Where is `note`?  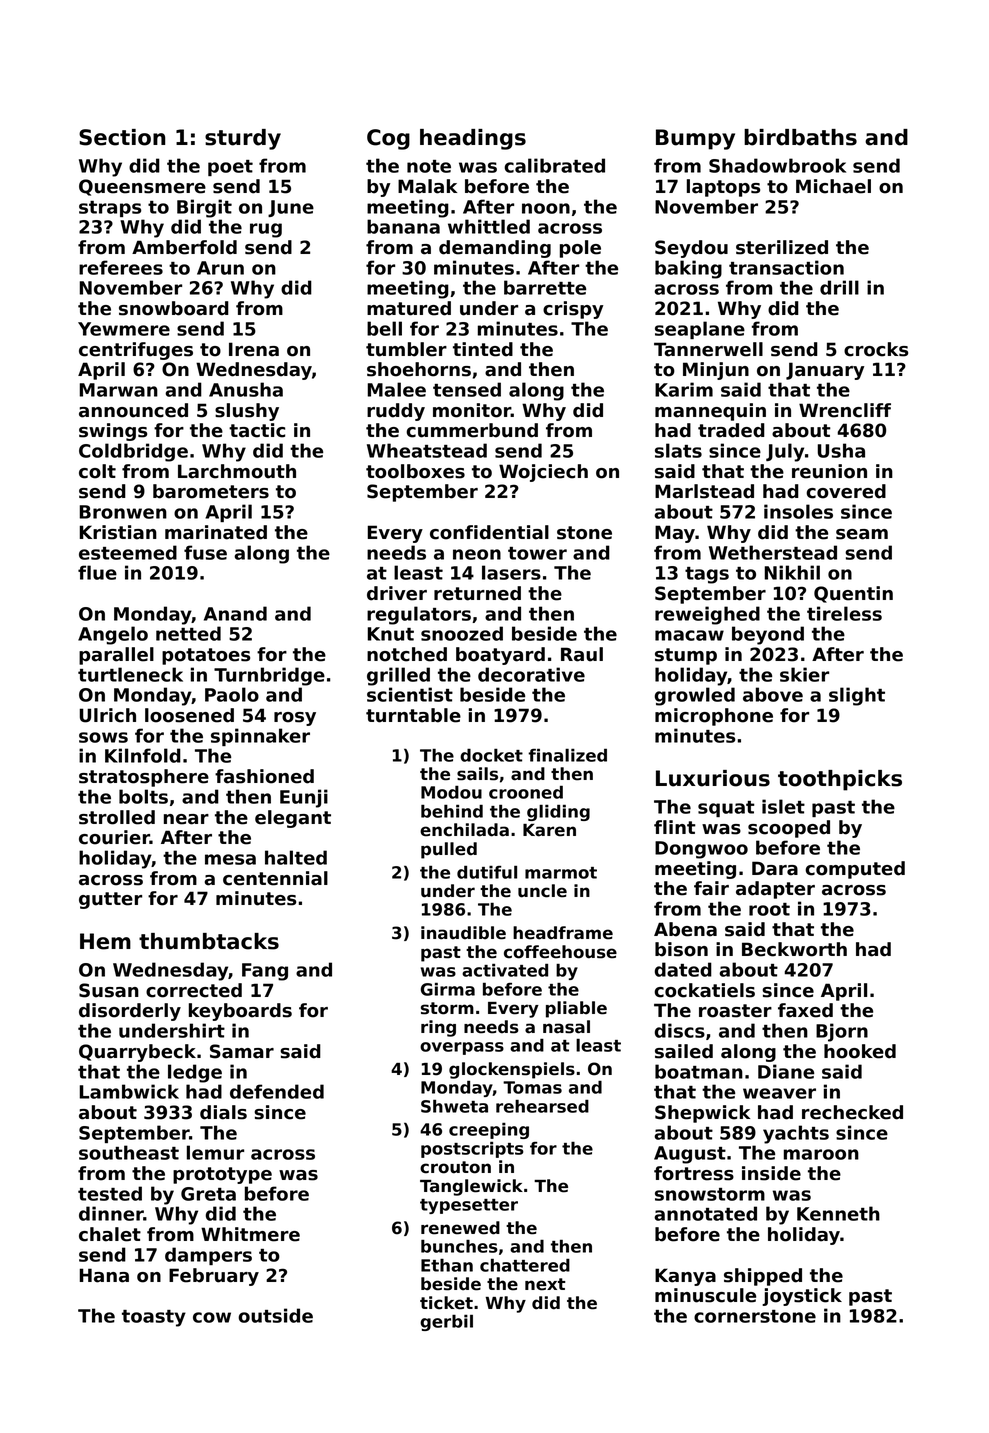 note is located at coordinates (429, 166).
